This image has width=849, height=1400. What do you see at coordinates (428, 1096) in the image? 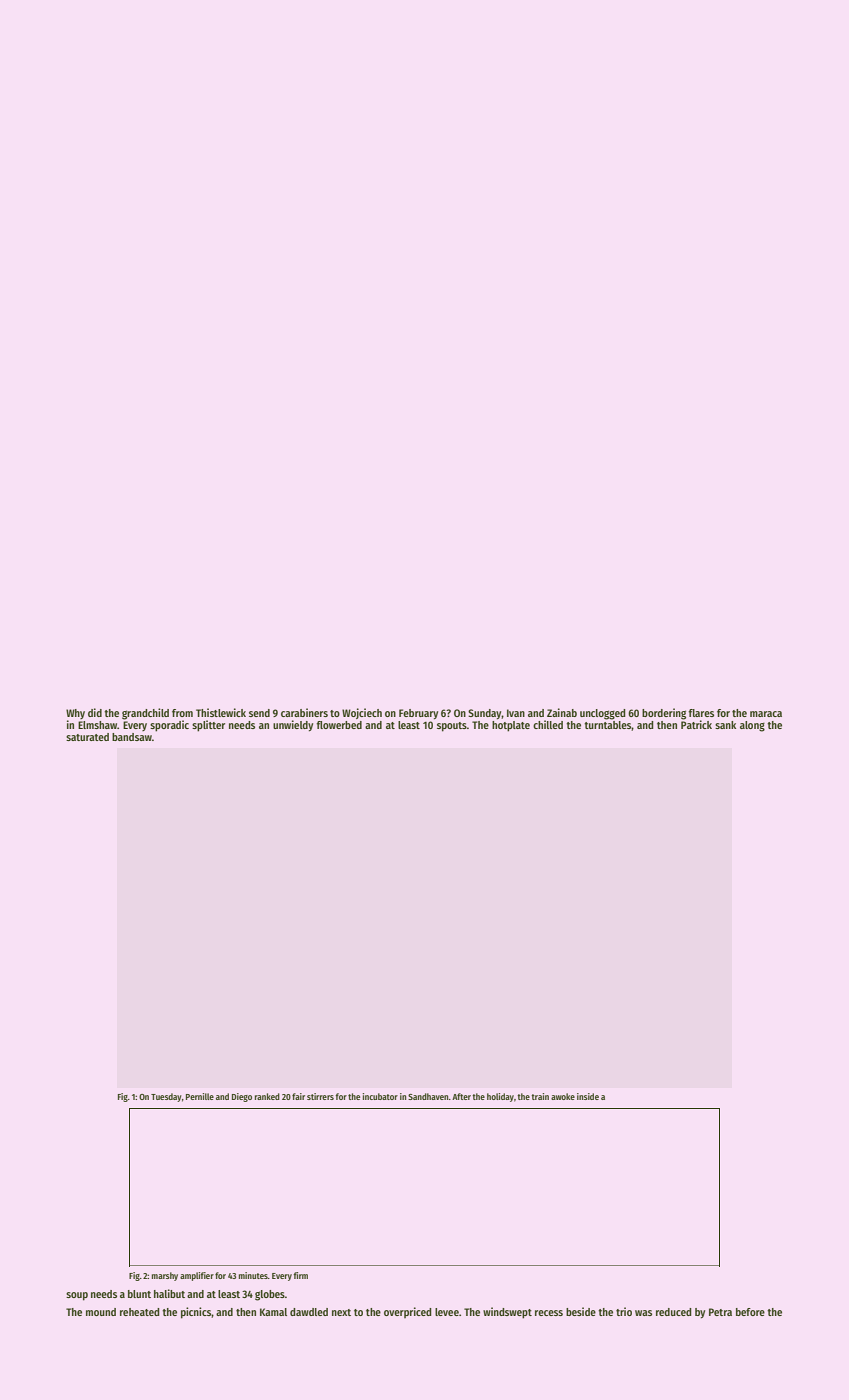
I see `Sandhaven` at bounding box center [428, 1096].
